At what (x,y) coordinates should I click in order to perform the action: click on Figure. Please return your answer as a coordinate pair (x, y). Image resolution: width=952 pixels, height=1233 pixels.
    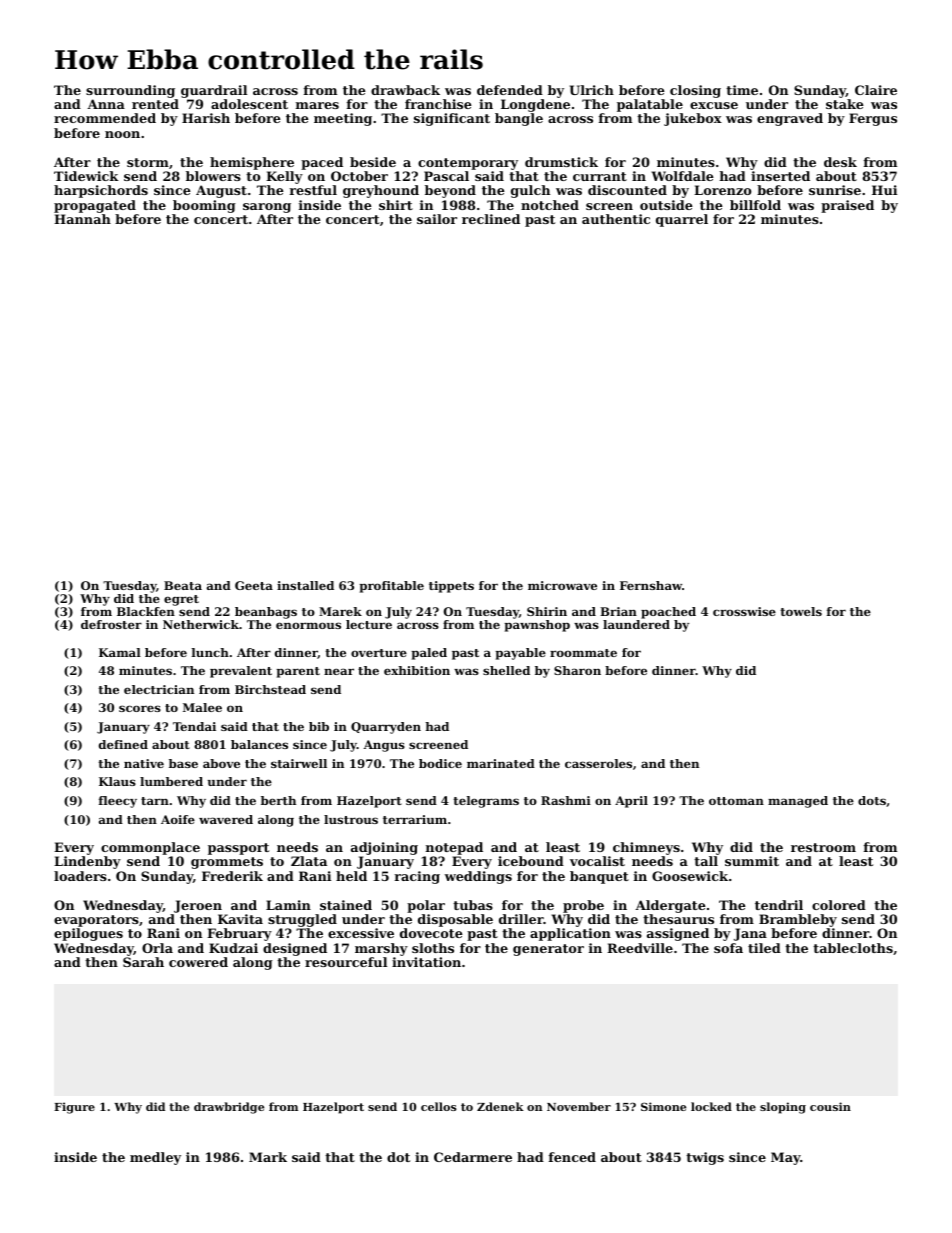
    Looking at the image, I should click on (74, 1108).
